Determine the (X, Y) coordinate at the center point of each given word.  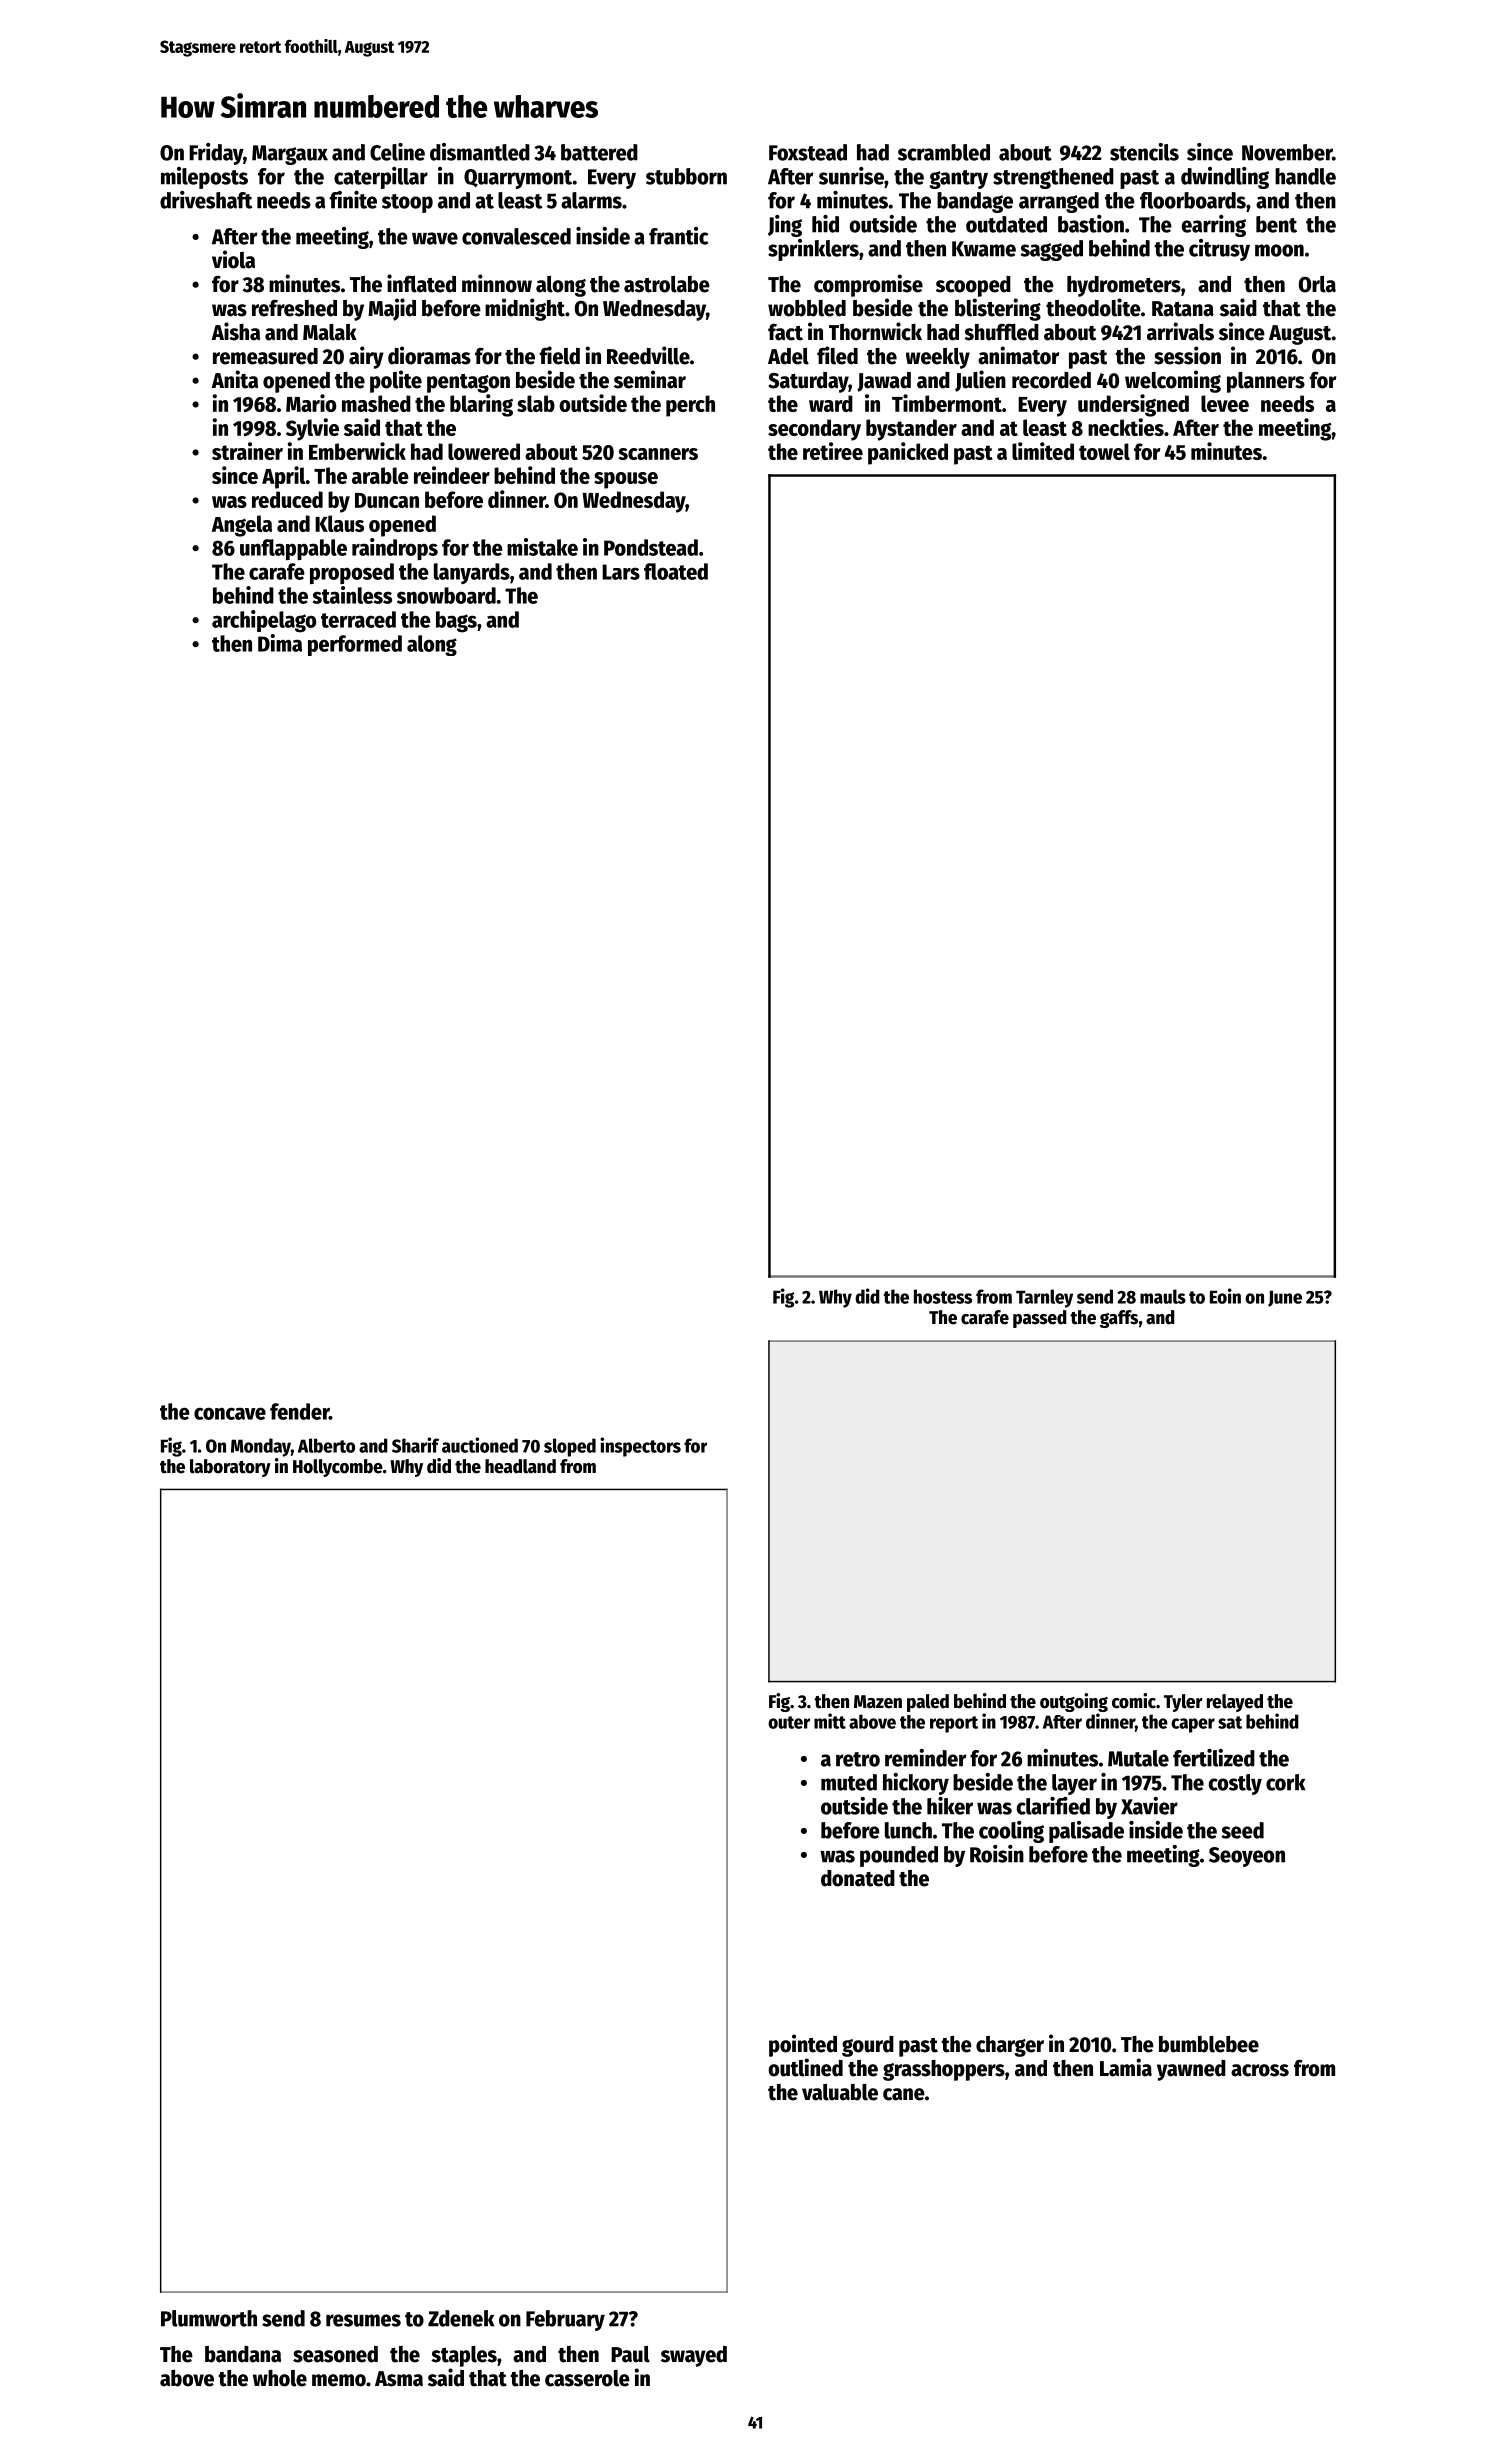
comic (1134, 1701)
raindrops (395, 549)
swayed (694, 2356)
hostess (943, 1296)
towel (1104, 451)
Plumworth (209, 2318)
